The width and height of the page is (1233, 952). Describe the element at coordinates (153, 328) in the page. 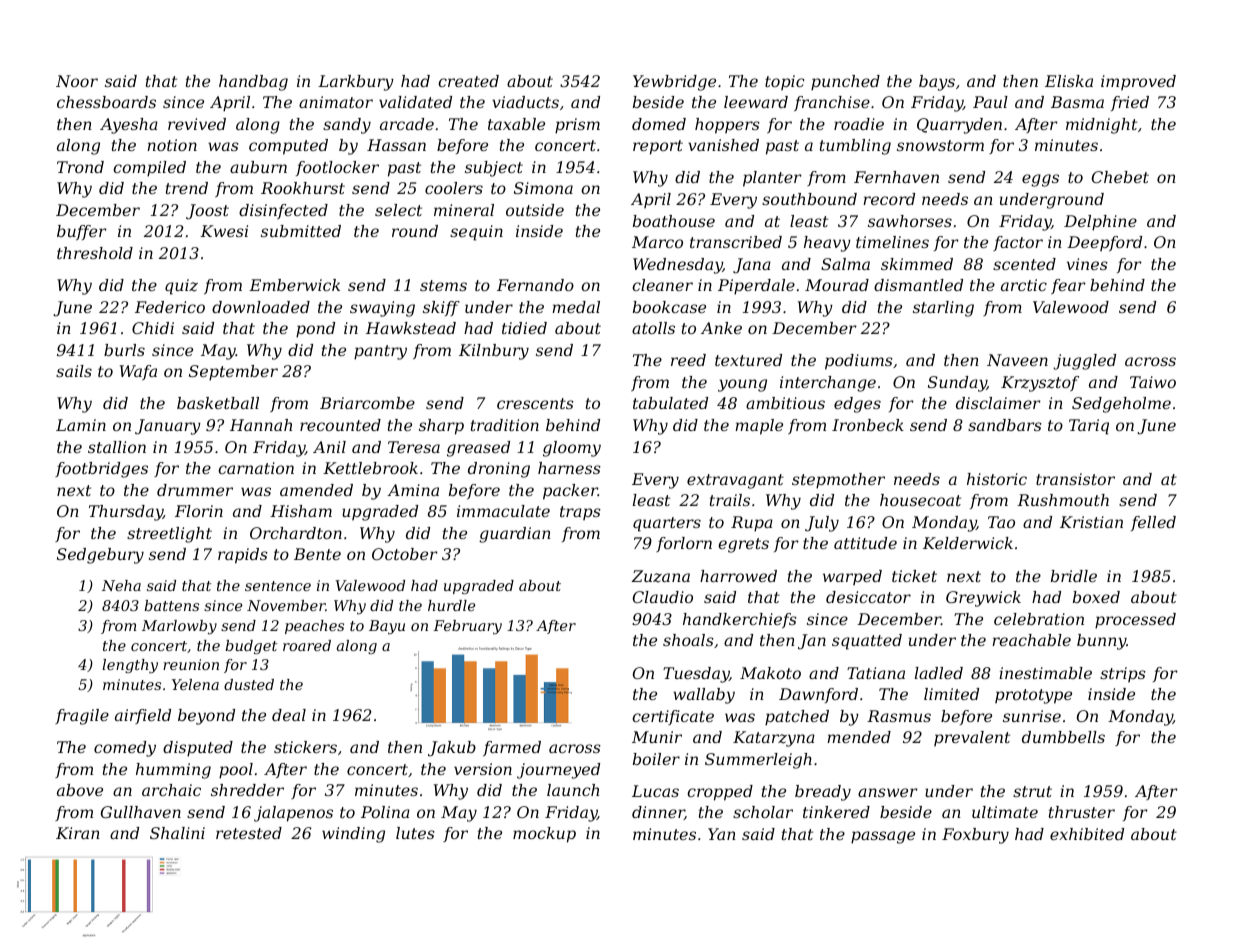

I see `Chidi` at that location.
